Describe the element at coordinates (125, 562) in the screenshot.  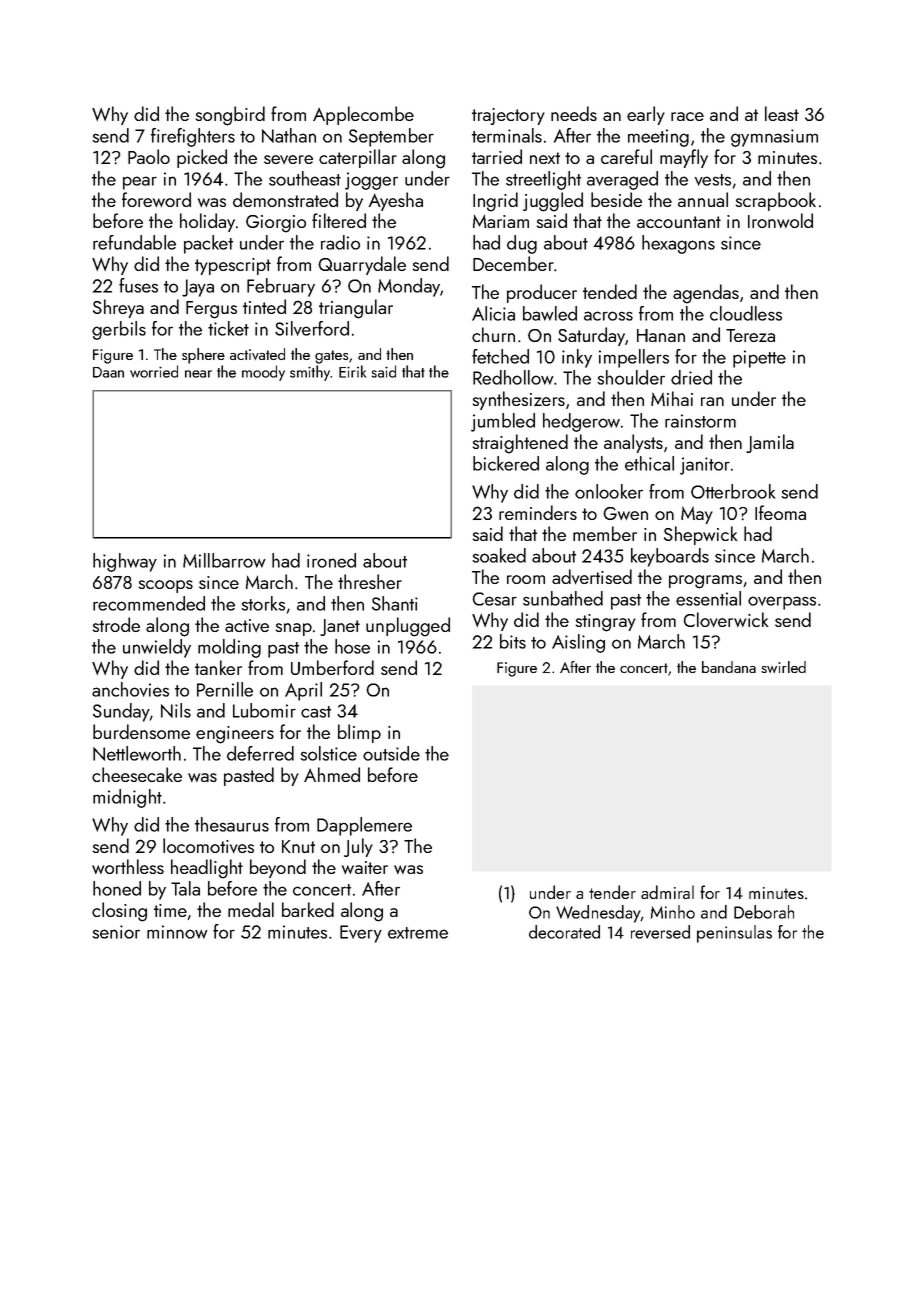
I see `highway` at that location.
